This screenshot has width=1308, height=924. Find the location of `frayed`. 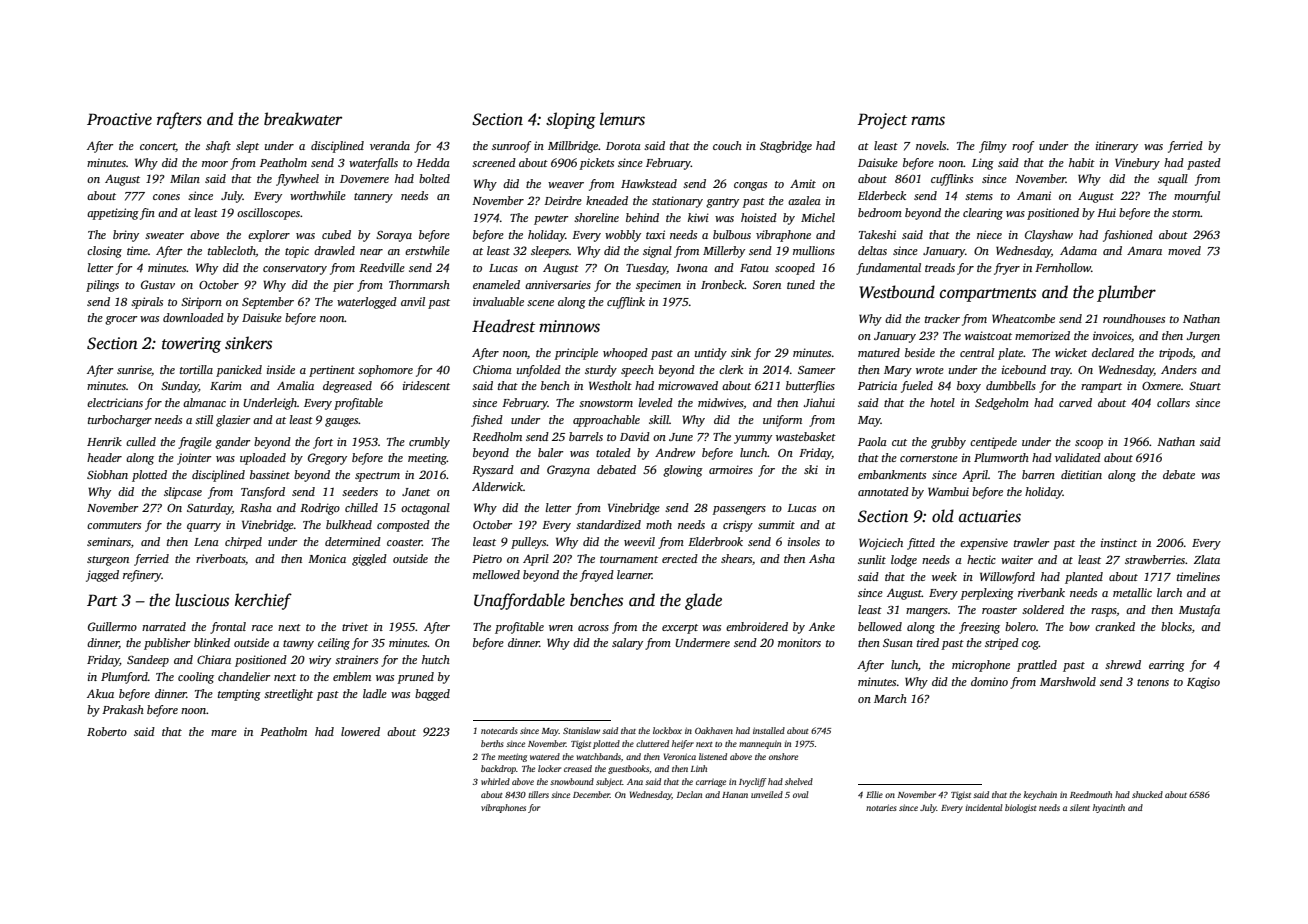

frayed is located at coordinates (597, 576).
